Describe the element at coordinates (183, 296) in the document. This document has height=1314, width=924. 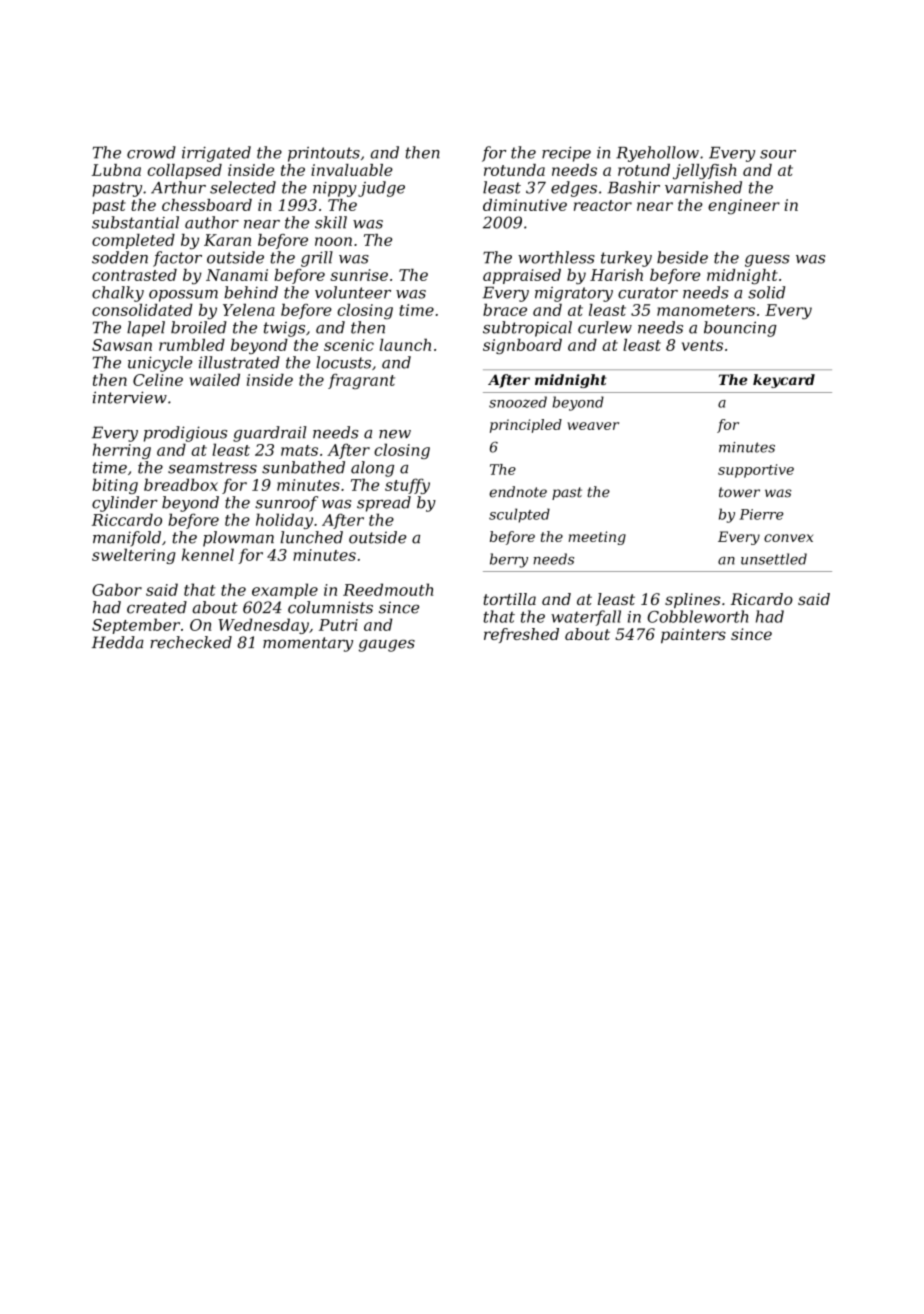
I see `opossum` at that location.
